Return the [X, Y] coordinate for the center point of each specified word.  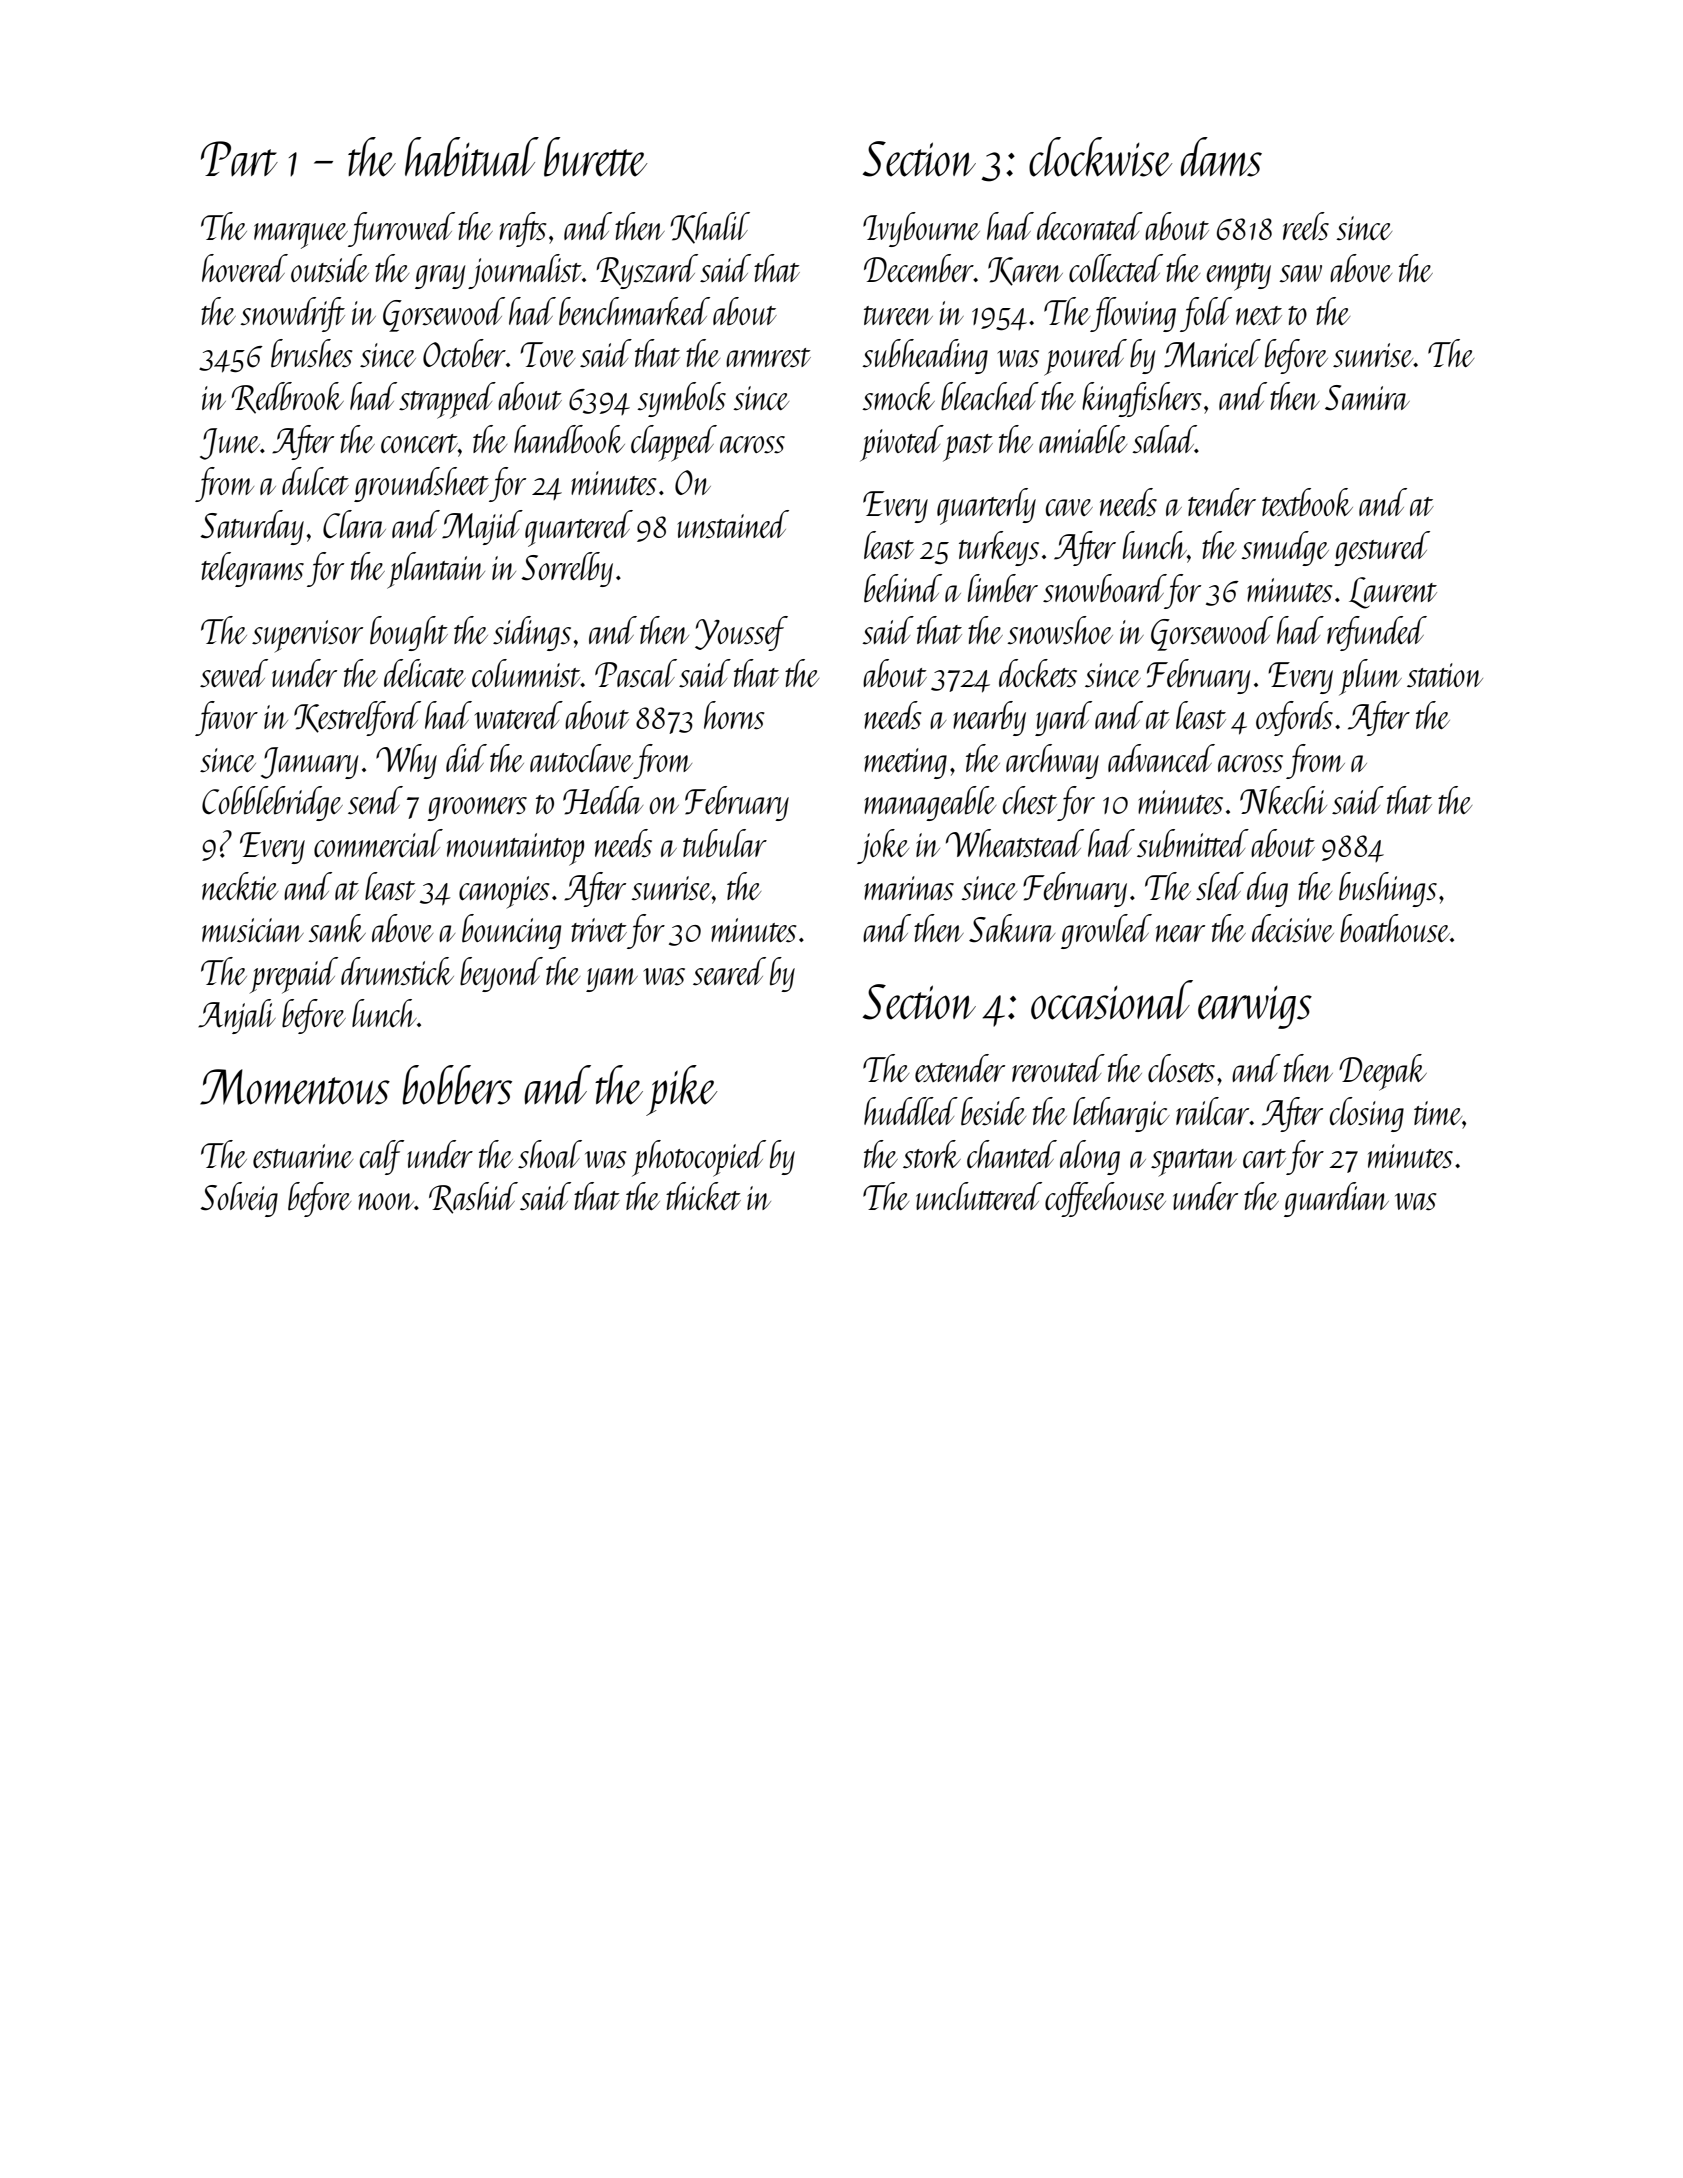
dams [1221, 157]
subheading [925, 356]
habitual [472, 157]
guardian [1336, 1199]
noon [386, 1201]
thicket [703, 1196]
